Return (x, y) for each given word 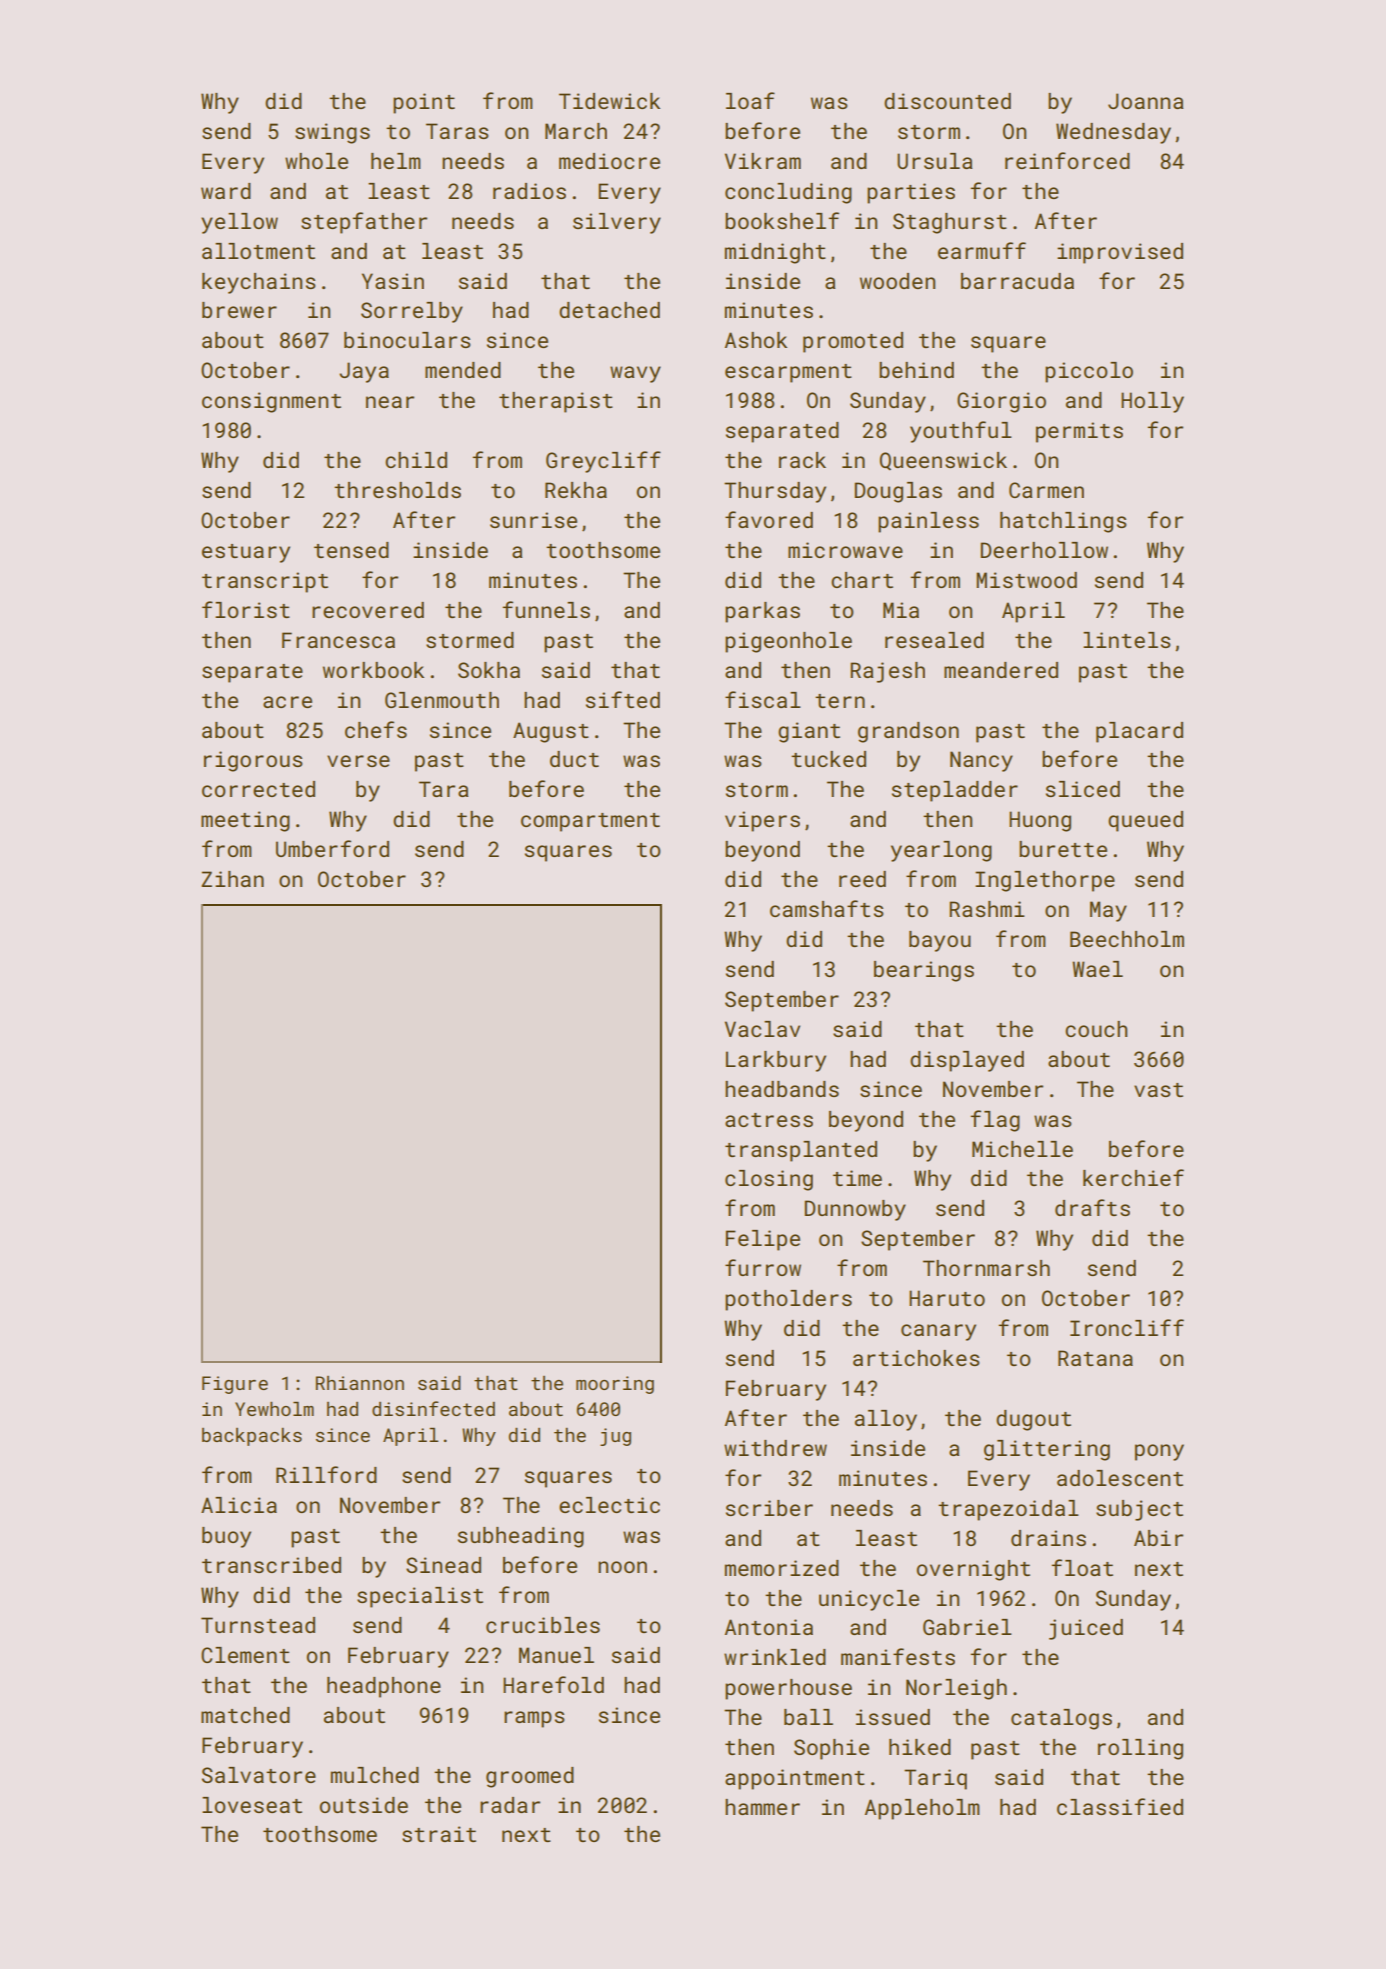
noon (622, 1567)
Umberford (332, 848)
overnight (973, 1570)
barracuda (1017, 281)
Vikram (763, 161)
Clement (245, 1655)
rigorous (253, 761)
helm (396, 161)
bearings (924, 971)
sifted (623, 699)
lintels (1127, 640)
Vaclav (762, 1029)
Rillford (326, 1474)
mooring (615, 1385)
